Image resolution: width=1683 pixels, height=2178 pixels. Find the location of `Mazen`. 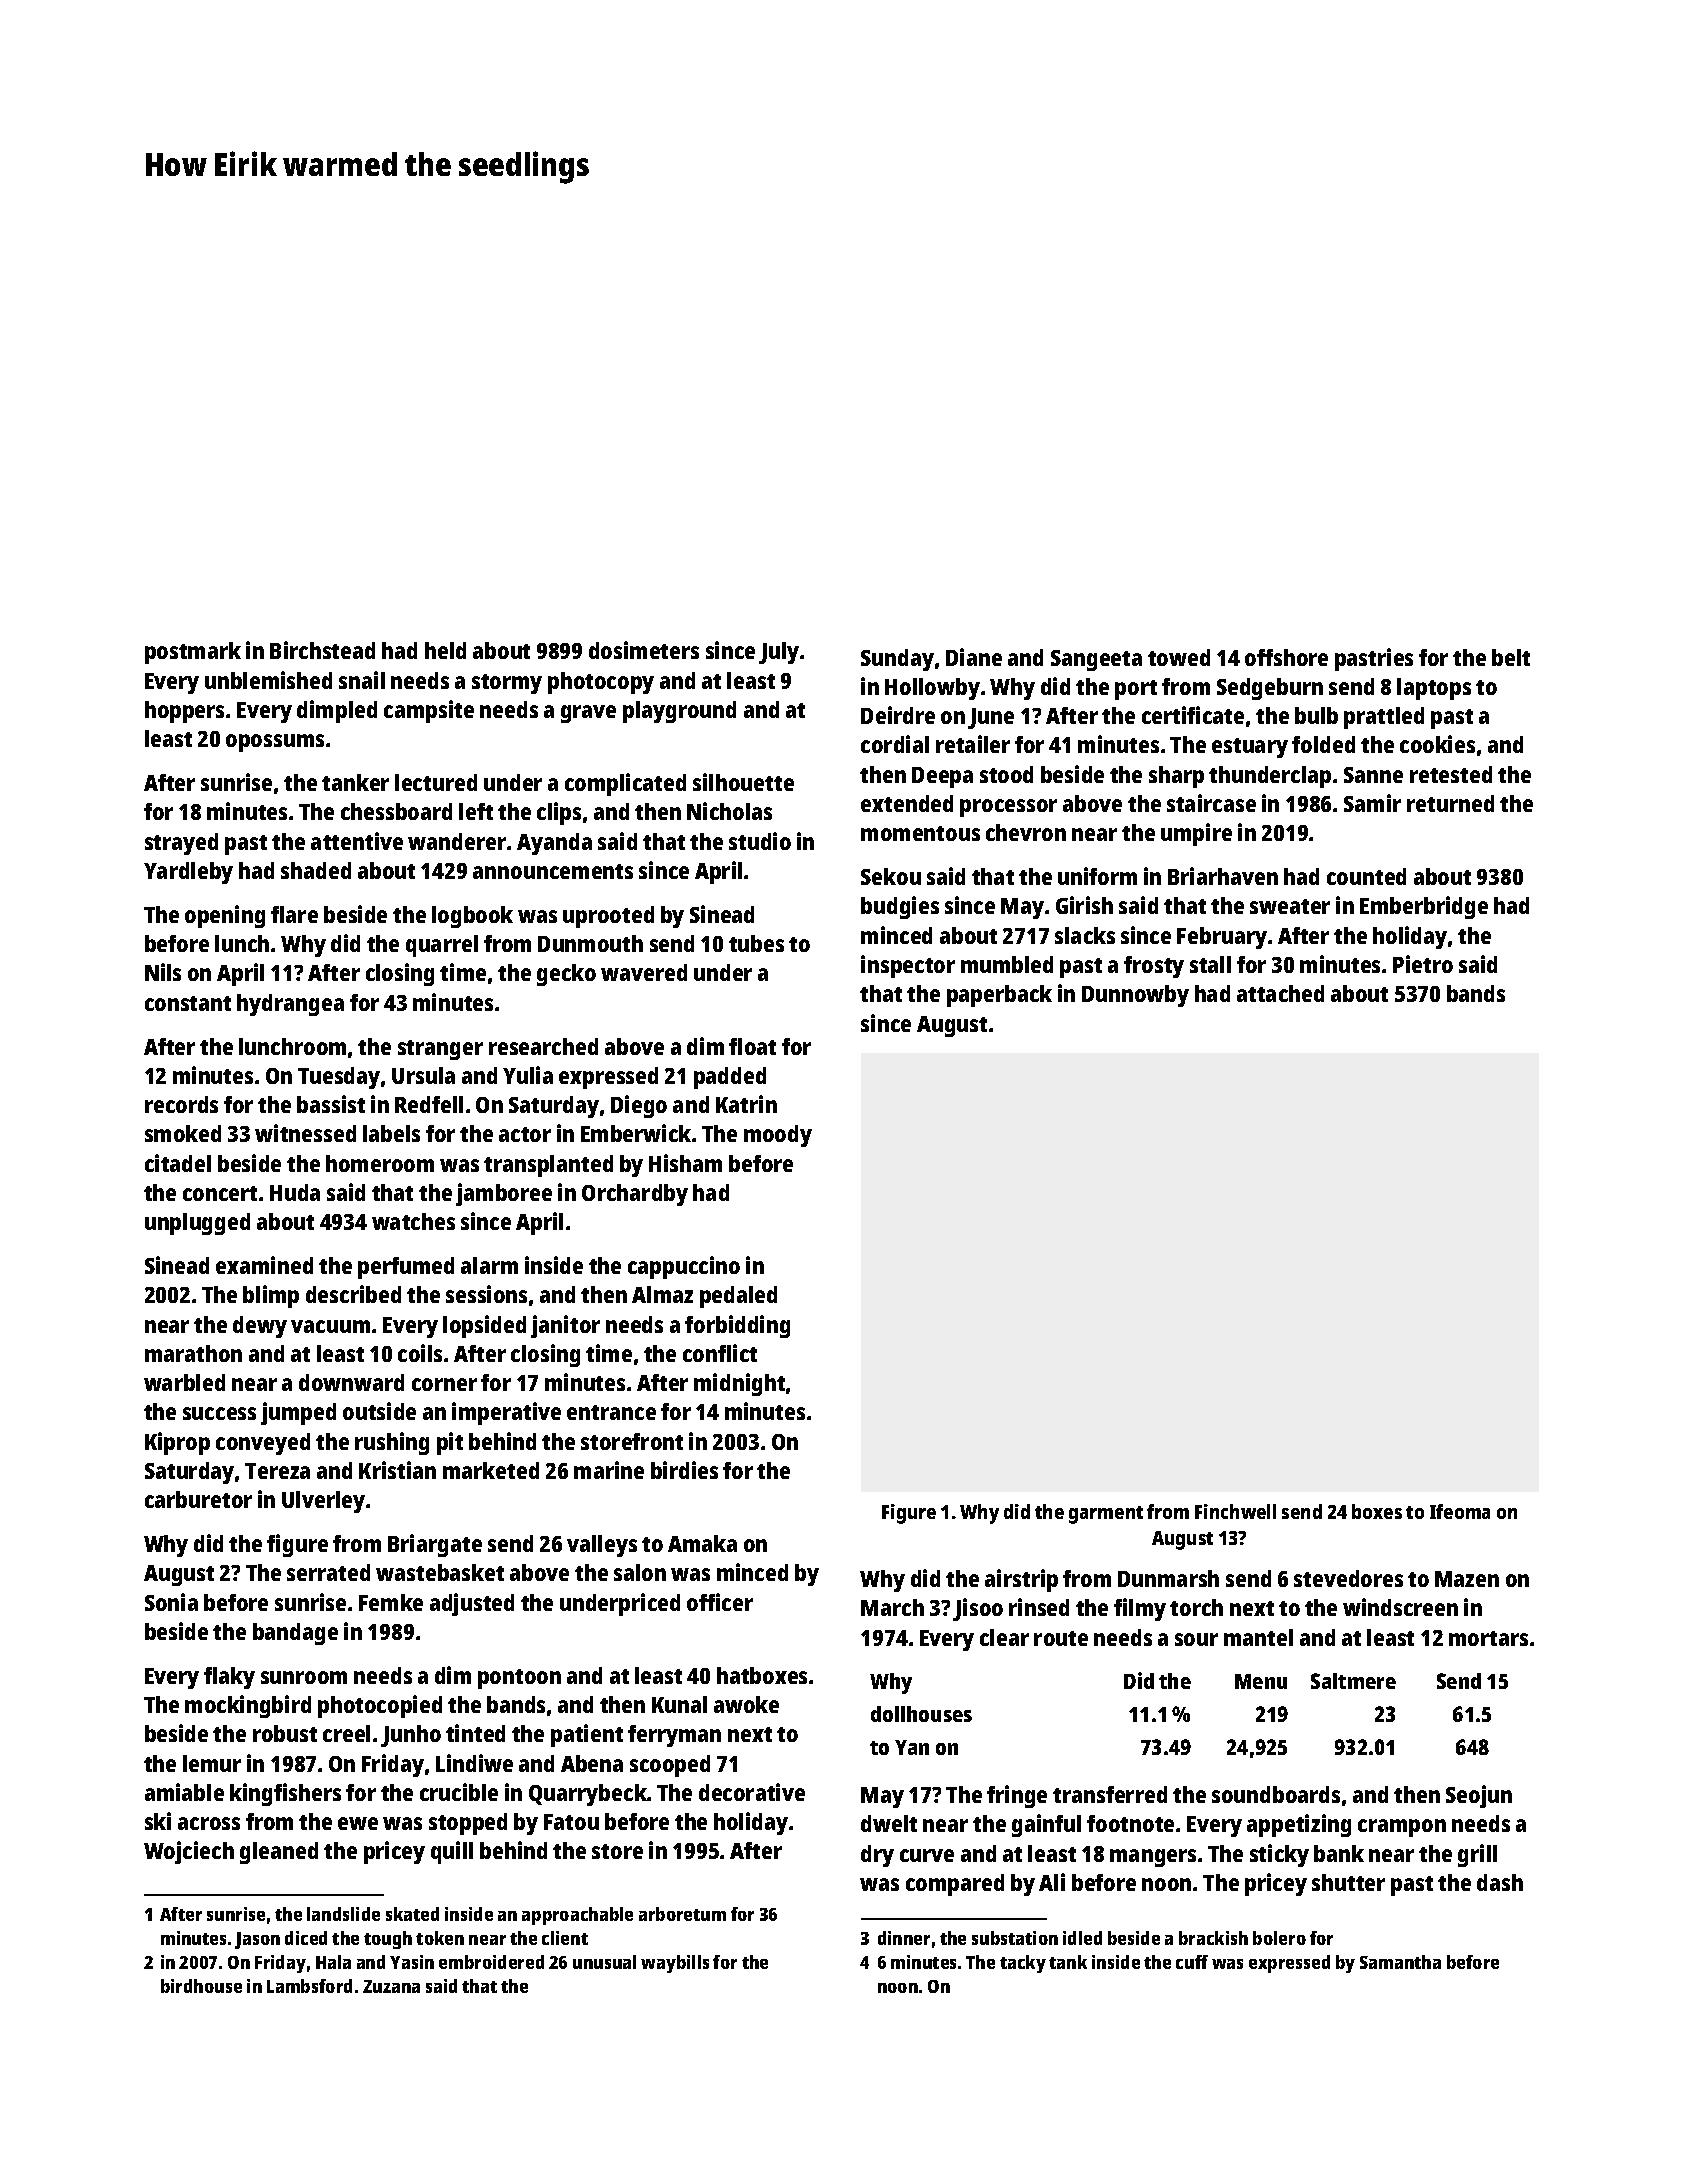

Mazen is located at coordinates (1467, 1579).
